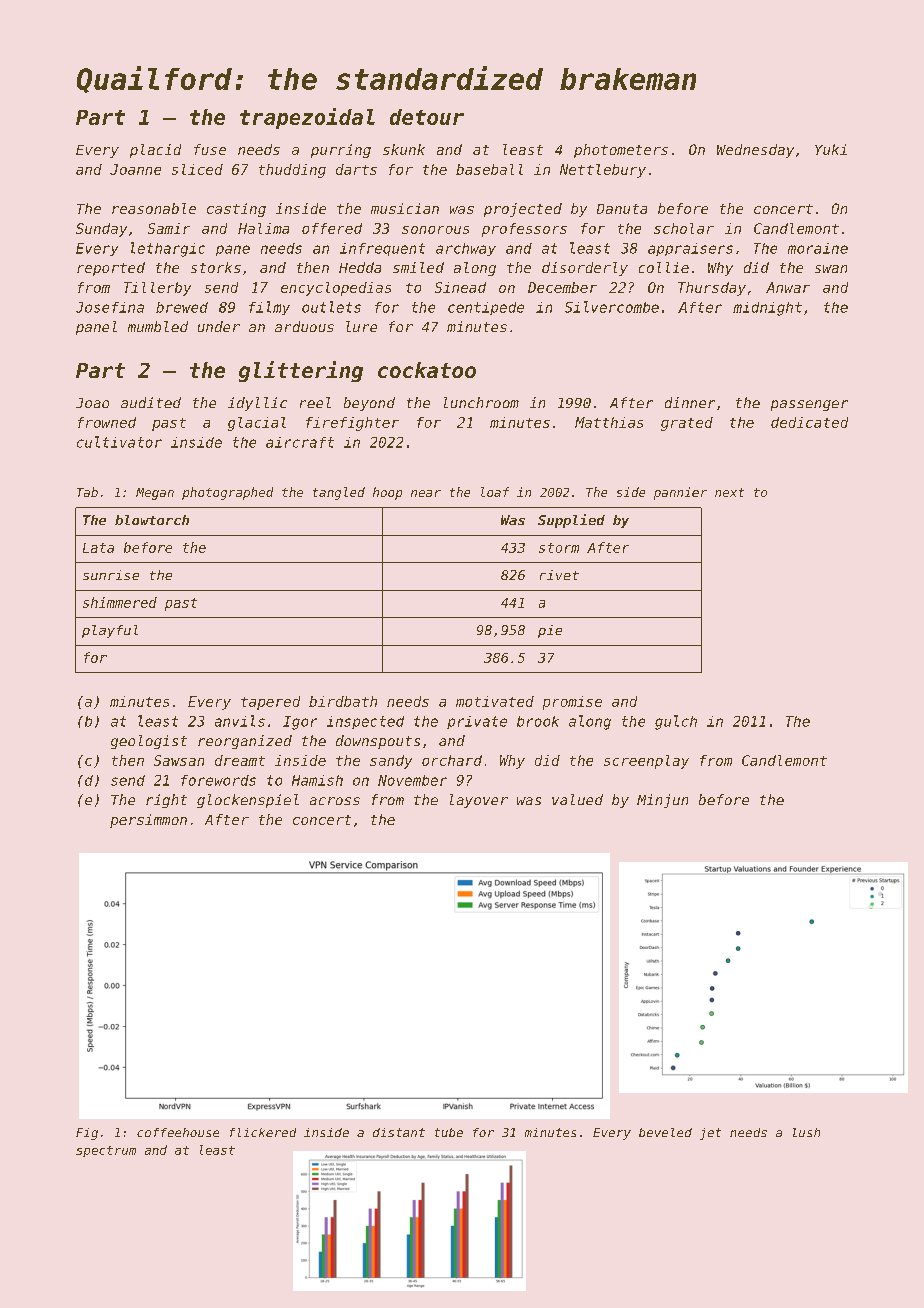 The height and width of the screenshot is (1308, 924). I want to click on screenplay, so click(646, 762).
